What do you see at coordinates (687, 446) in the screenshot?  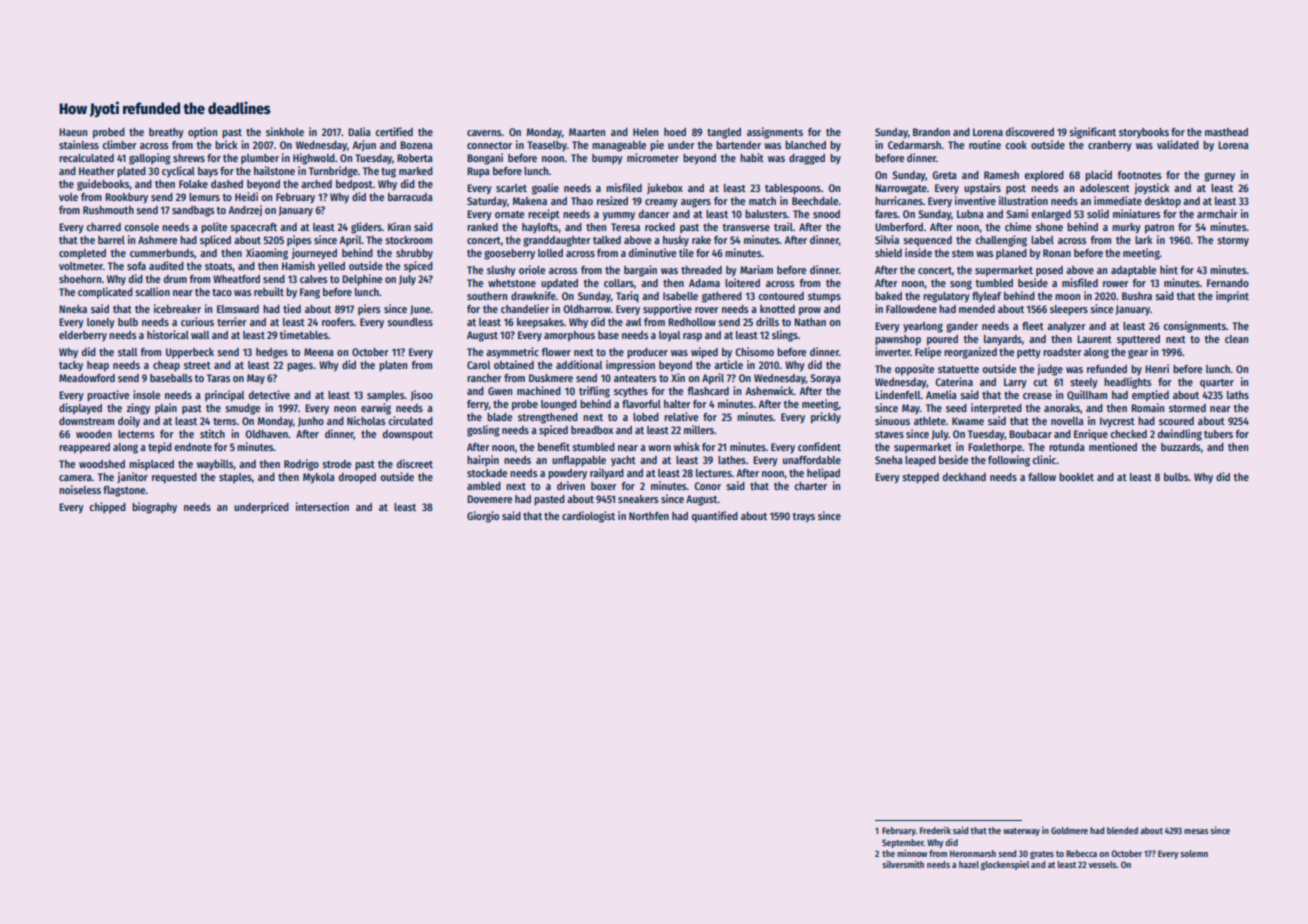 I see `whisk` at bounding box center [687, 446].
